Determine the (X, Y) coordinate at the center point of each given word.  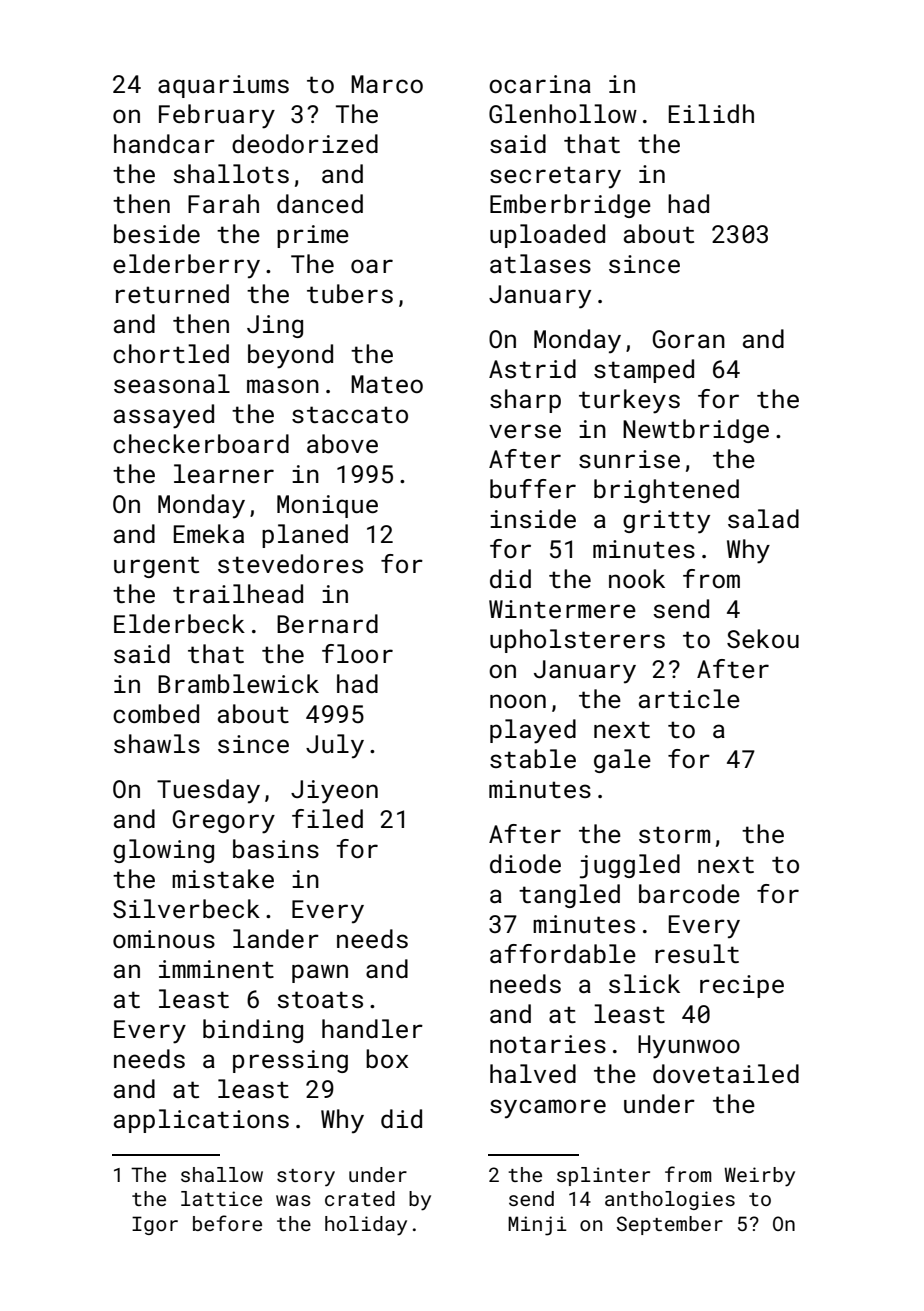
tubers (350, 293)
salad (763, 518)
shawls (157, 743)
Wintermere (562, 609)
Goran (689, 339)
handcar (164, 143)
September (670, 1225)
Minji (537, 1226)
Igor (155, 1225)
